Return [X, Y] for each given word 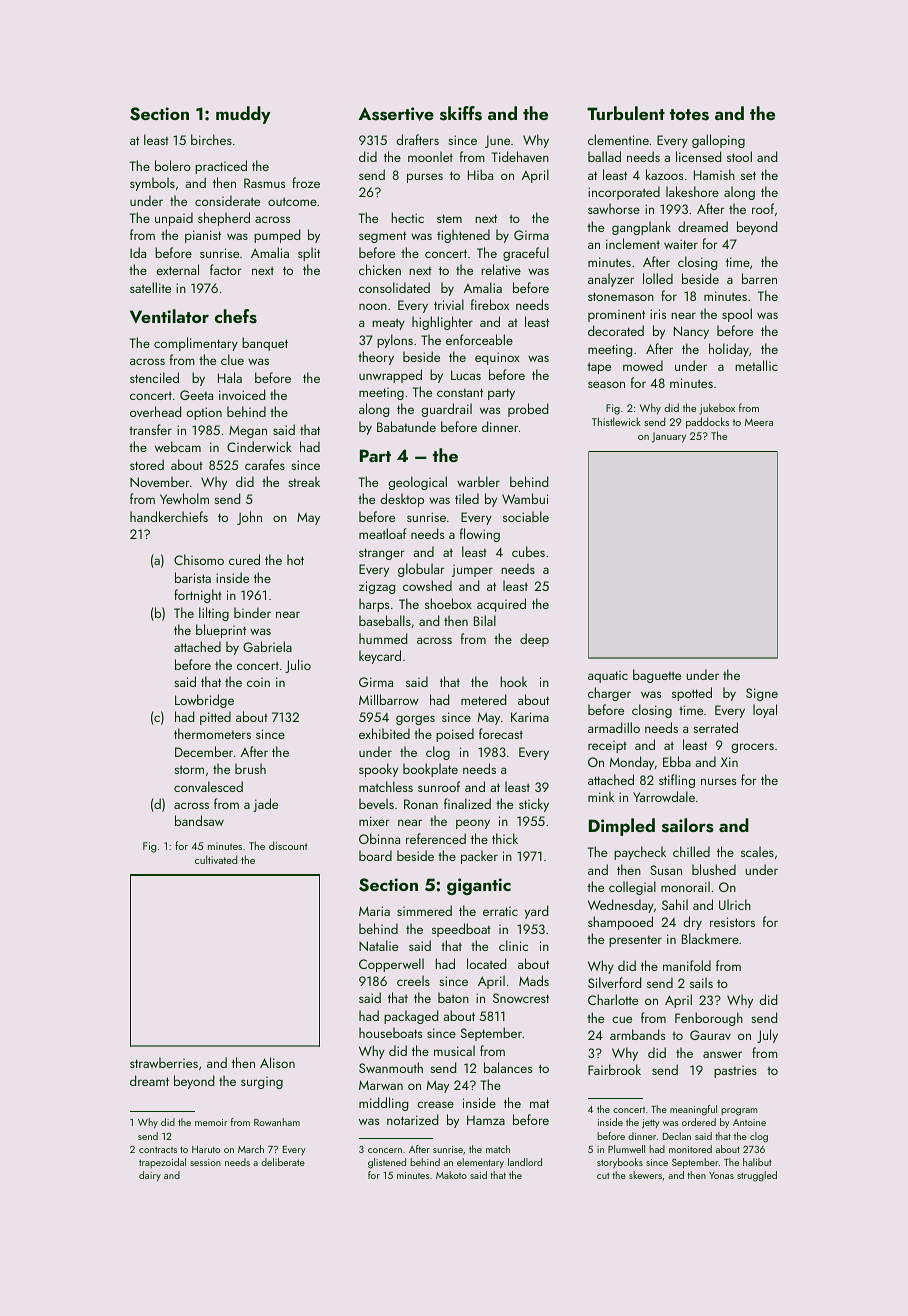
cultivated [216, 859]
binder [252, 612]
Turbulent [626, 113]
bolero [173, 165]
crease [435, 1104]
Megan [248, 431]
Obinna [379, 838]
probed [528, 410]
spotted [692, 694]
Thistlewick [616, 421]
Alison [277, 1062]
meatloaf [382, 533]
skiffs [461, 113]
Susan [666, 870]
